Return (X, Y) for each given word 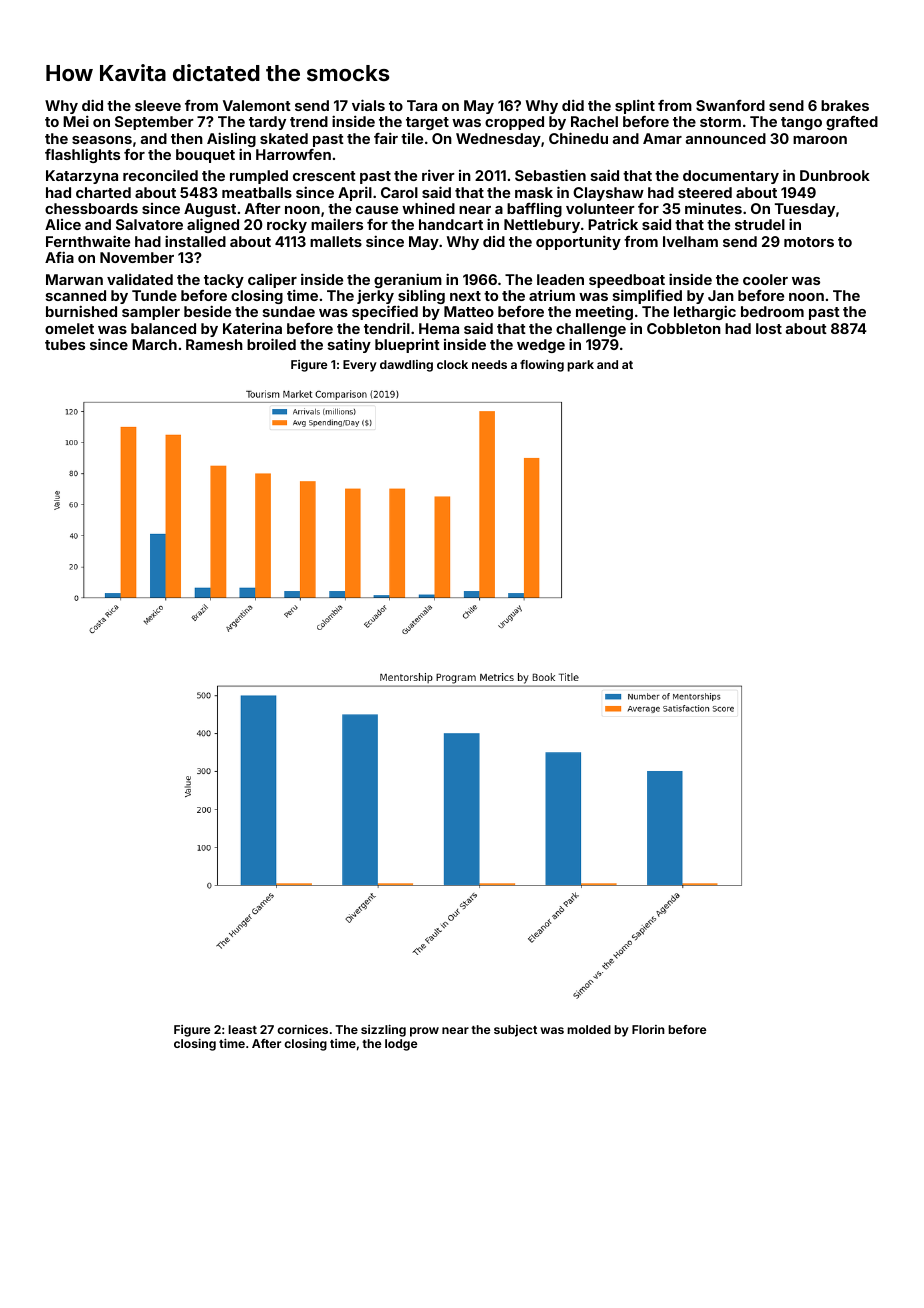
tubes (65, 344)
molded (589, 1029)
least (242, 1029)
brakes (845, 105)
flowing (542, 365)
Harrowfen (293, 154)
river (438, 175)
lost (769, 328)
